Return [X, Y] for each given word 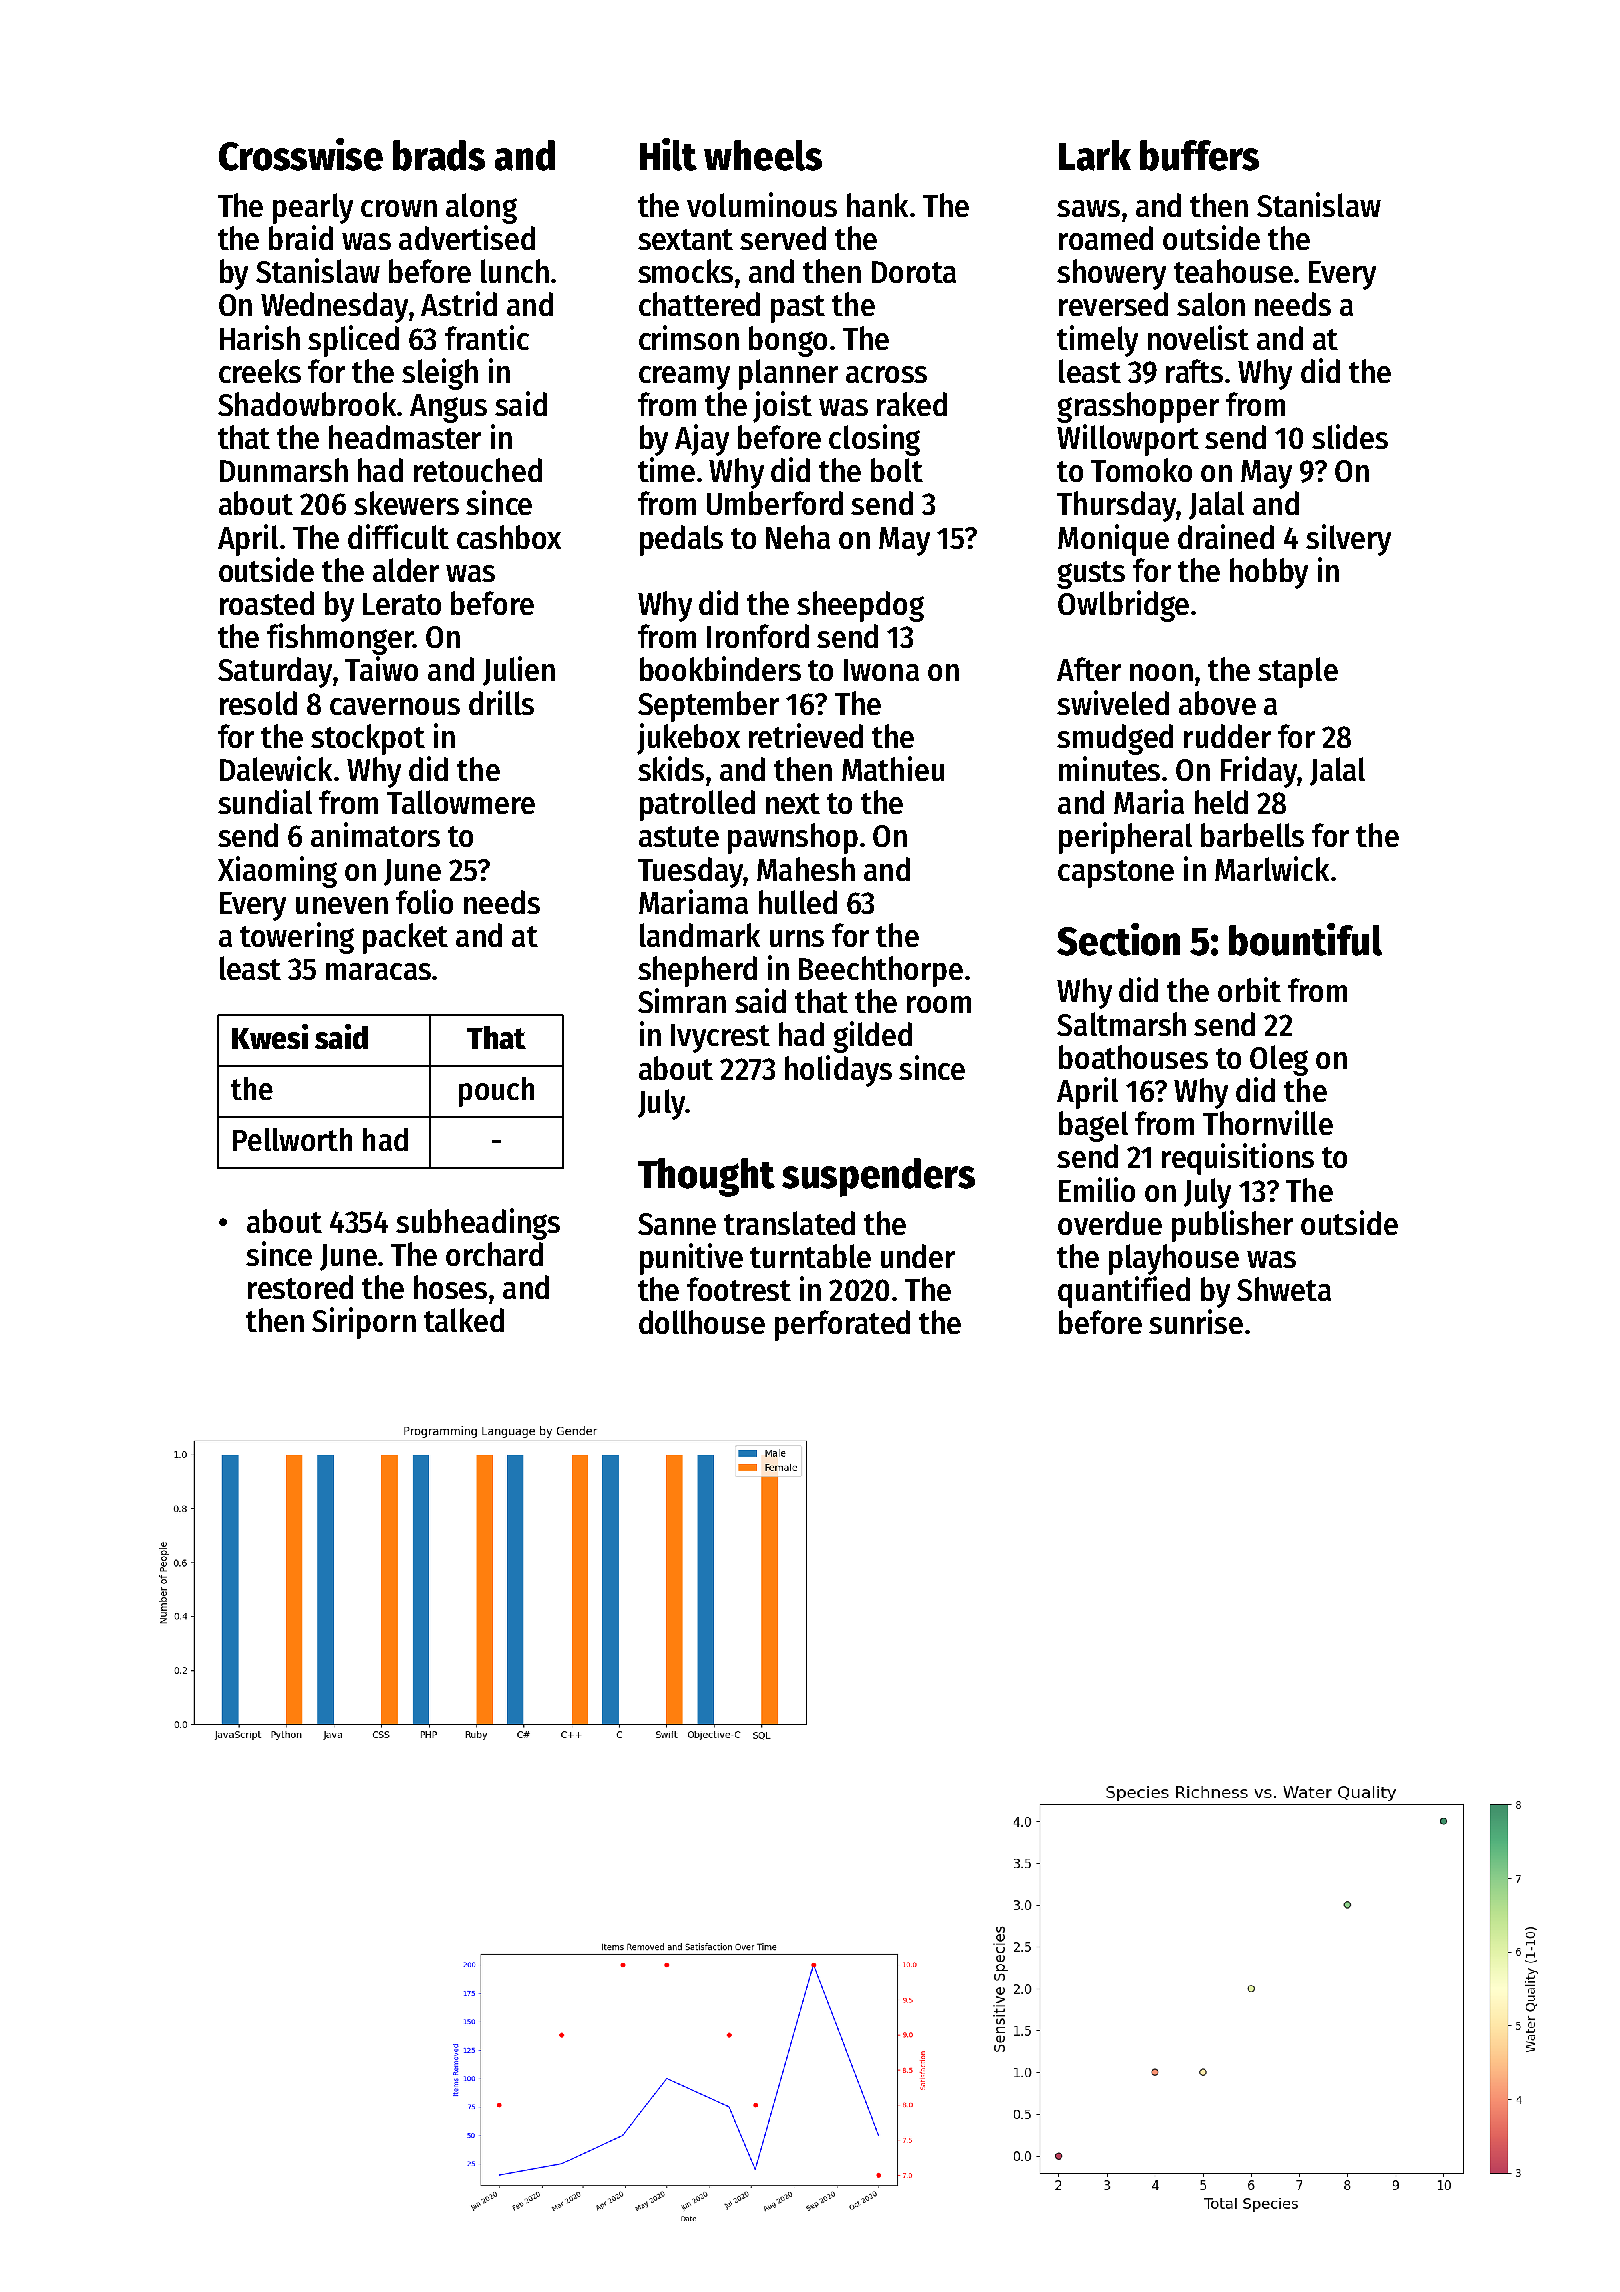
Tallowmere [461, 802]
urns [797, 938]
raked [912, 404]
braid [301, 237]
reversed [1113, 304]
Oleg [1279, 1060]
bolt [897, 470]
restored [300, 1287]
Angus [448, 408]
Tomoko [1141, 470]
